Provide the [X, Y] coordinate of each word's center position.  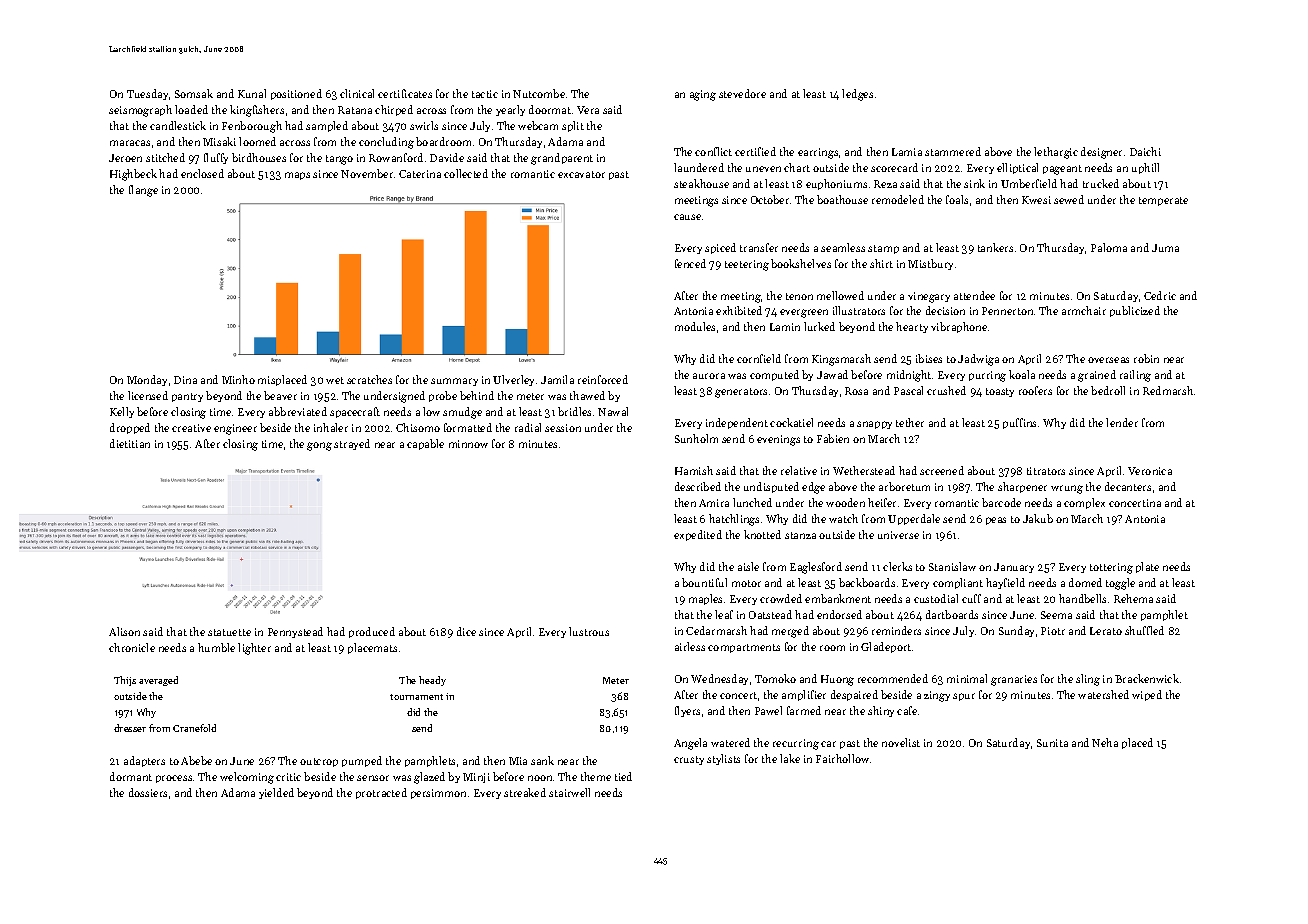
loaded [191, 109]
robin [1146, 358]
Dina [185, 380]
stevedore [742, 93]
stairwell [569, 792]
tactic [485, 94]
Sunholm [696, 438]
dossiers [148, 792]
